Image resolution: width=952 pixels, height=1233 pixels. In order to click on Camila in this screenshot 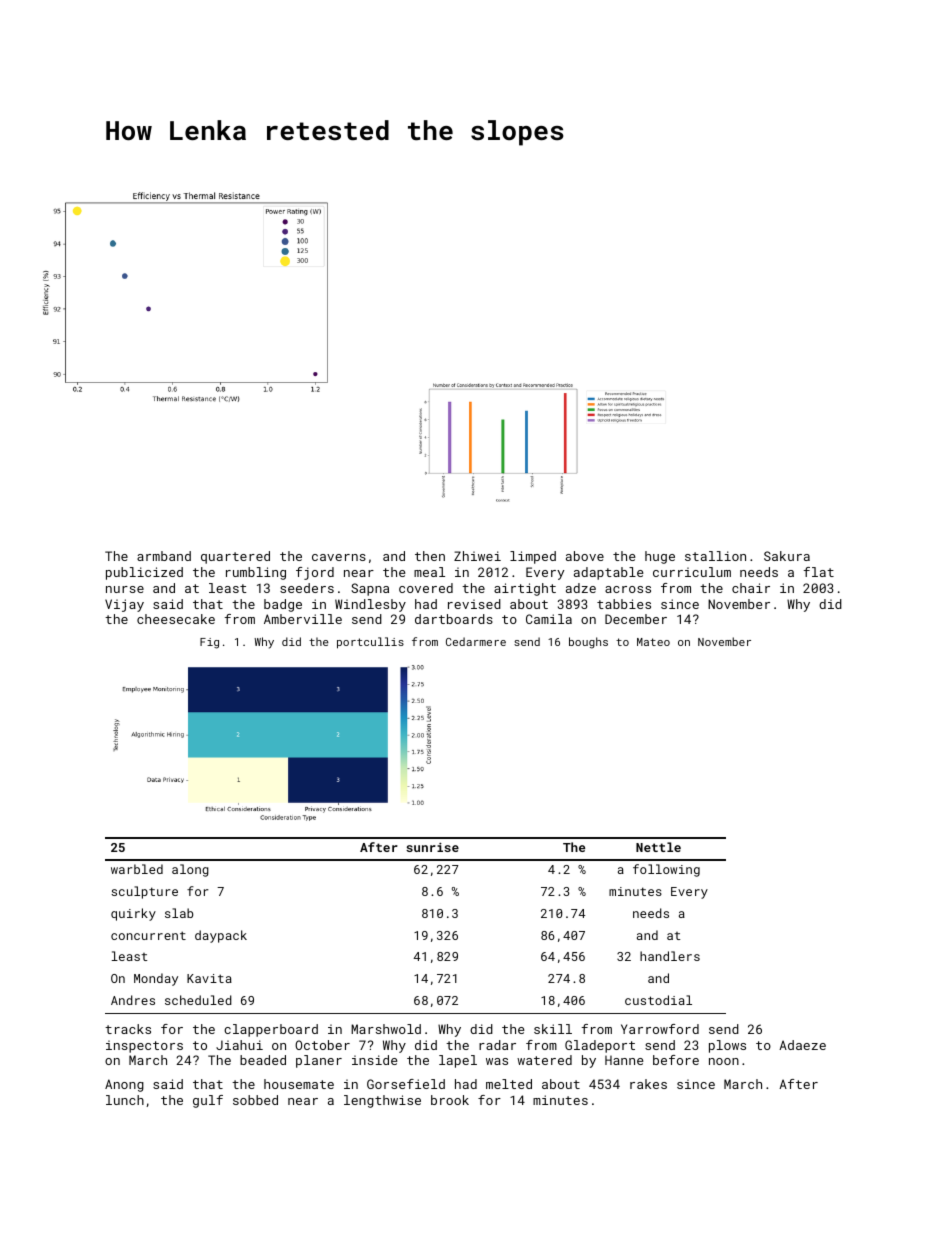, I will do `click(549, 619)`.
